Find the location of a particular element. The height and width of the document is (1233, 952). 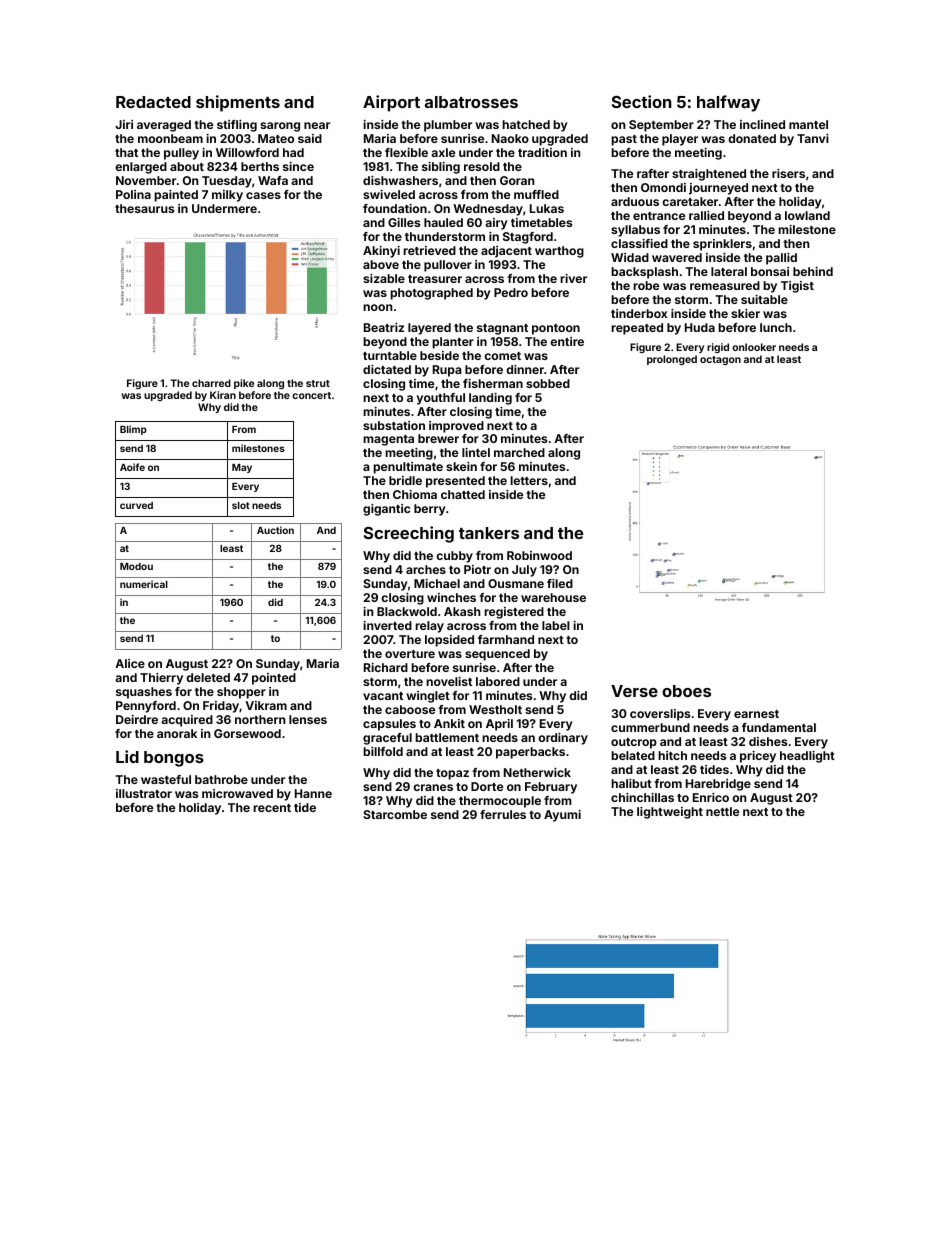

Harebridge is located at coordinates (718, 785).
